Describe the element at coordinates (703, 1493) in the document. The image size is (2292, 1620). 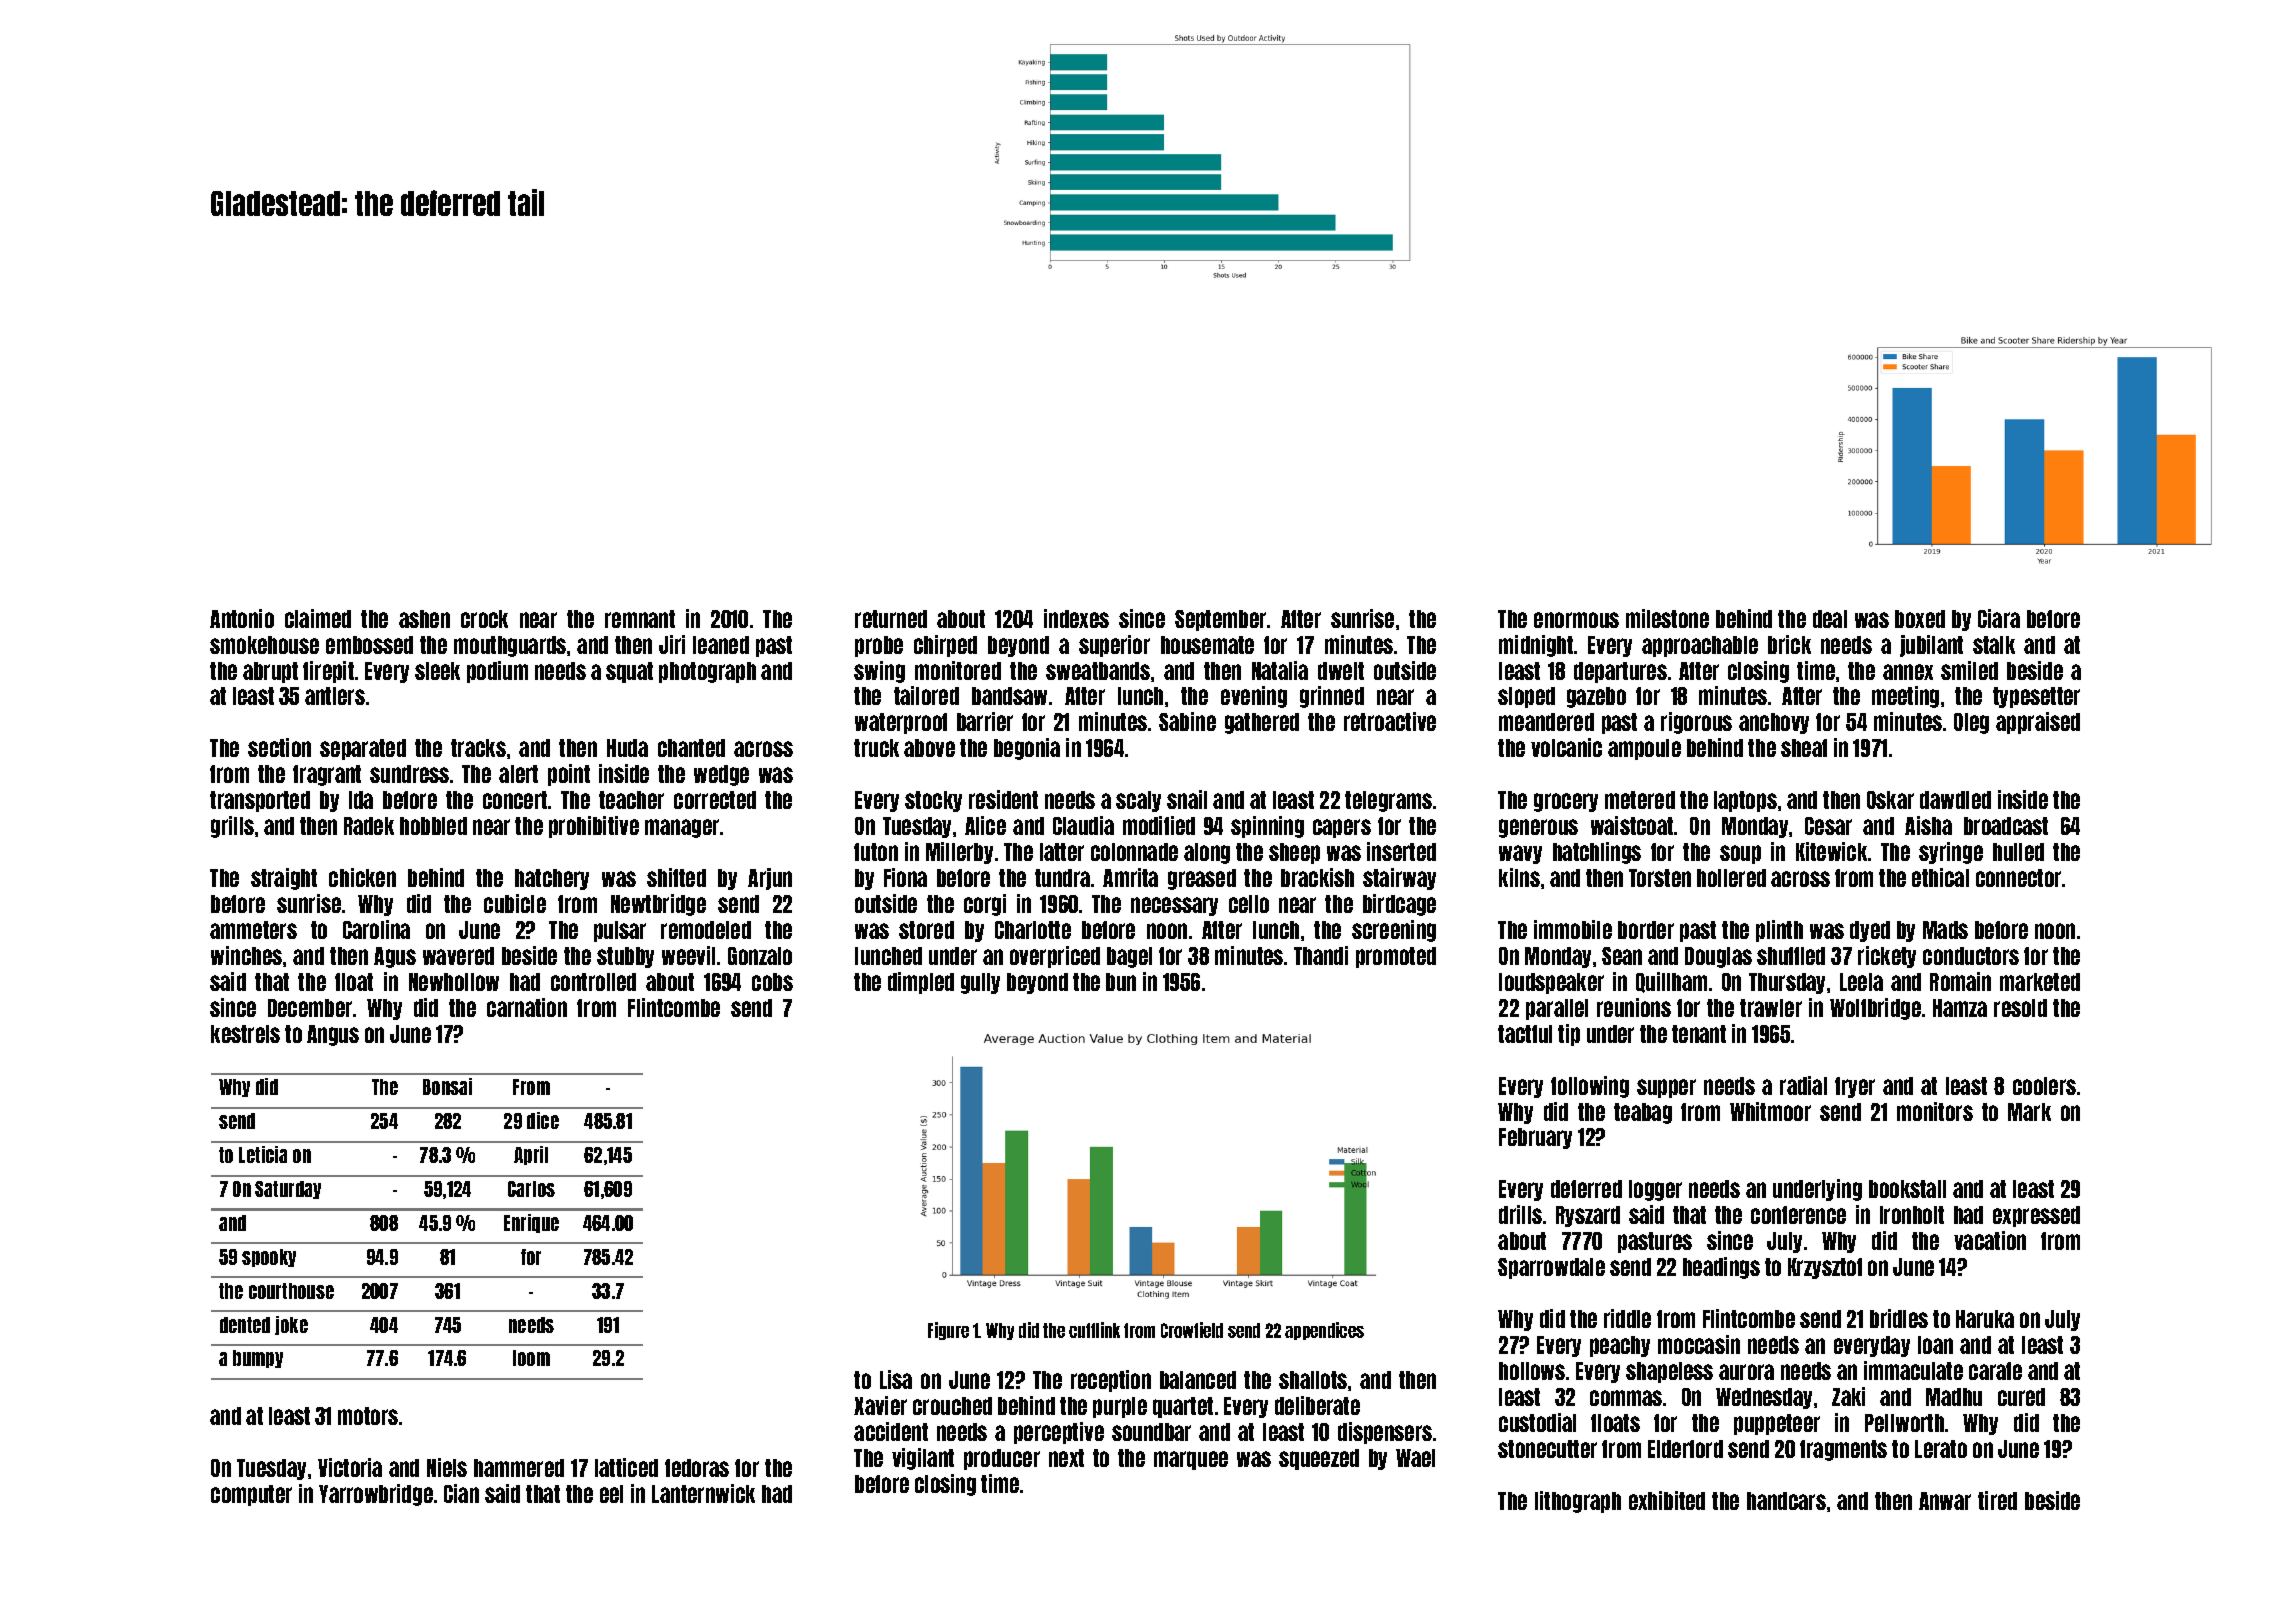
I see `Lanternwick` at that location.
